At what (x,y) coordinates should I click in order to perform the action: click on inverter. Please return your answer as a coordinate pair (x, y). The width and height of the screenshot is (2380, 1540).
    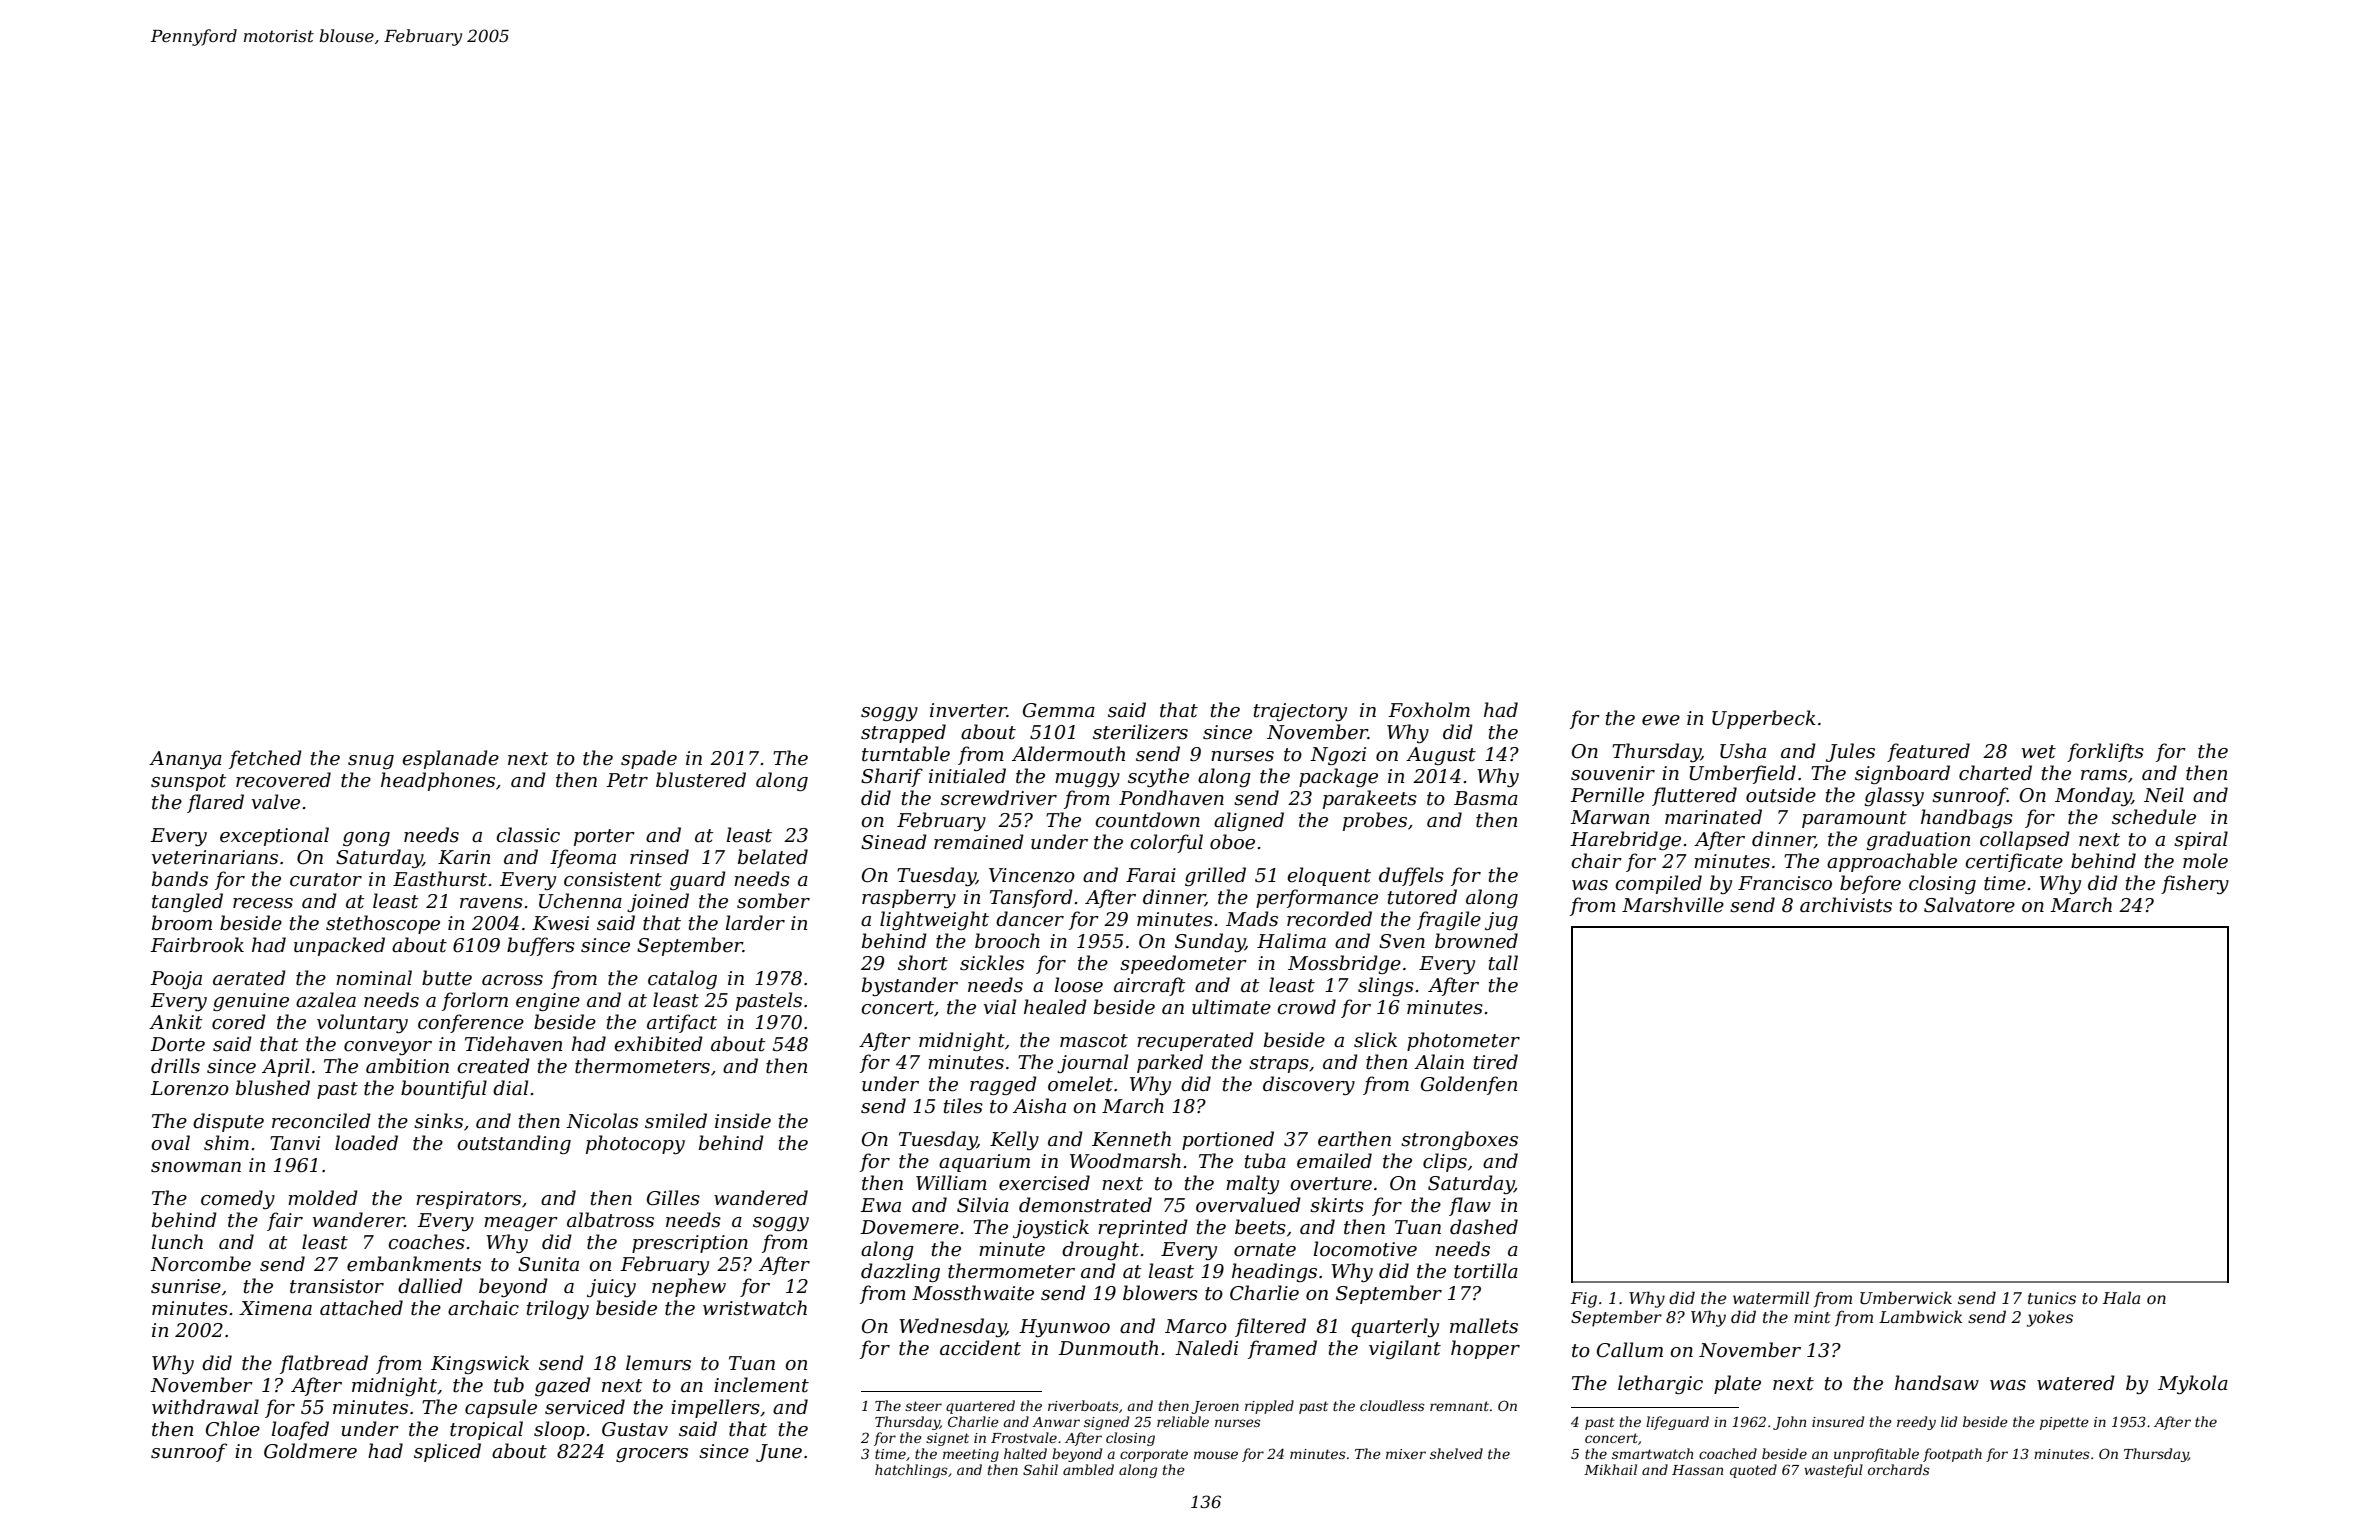
    Looking at the image, I should click on (968, 710).
